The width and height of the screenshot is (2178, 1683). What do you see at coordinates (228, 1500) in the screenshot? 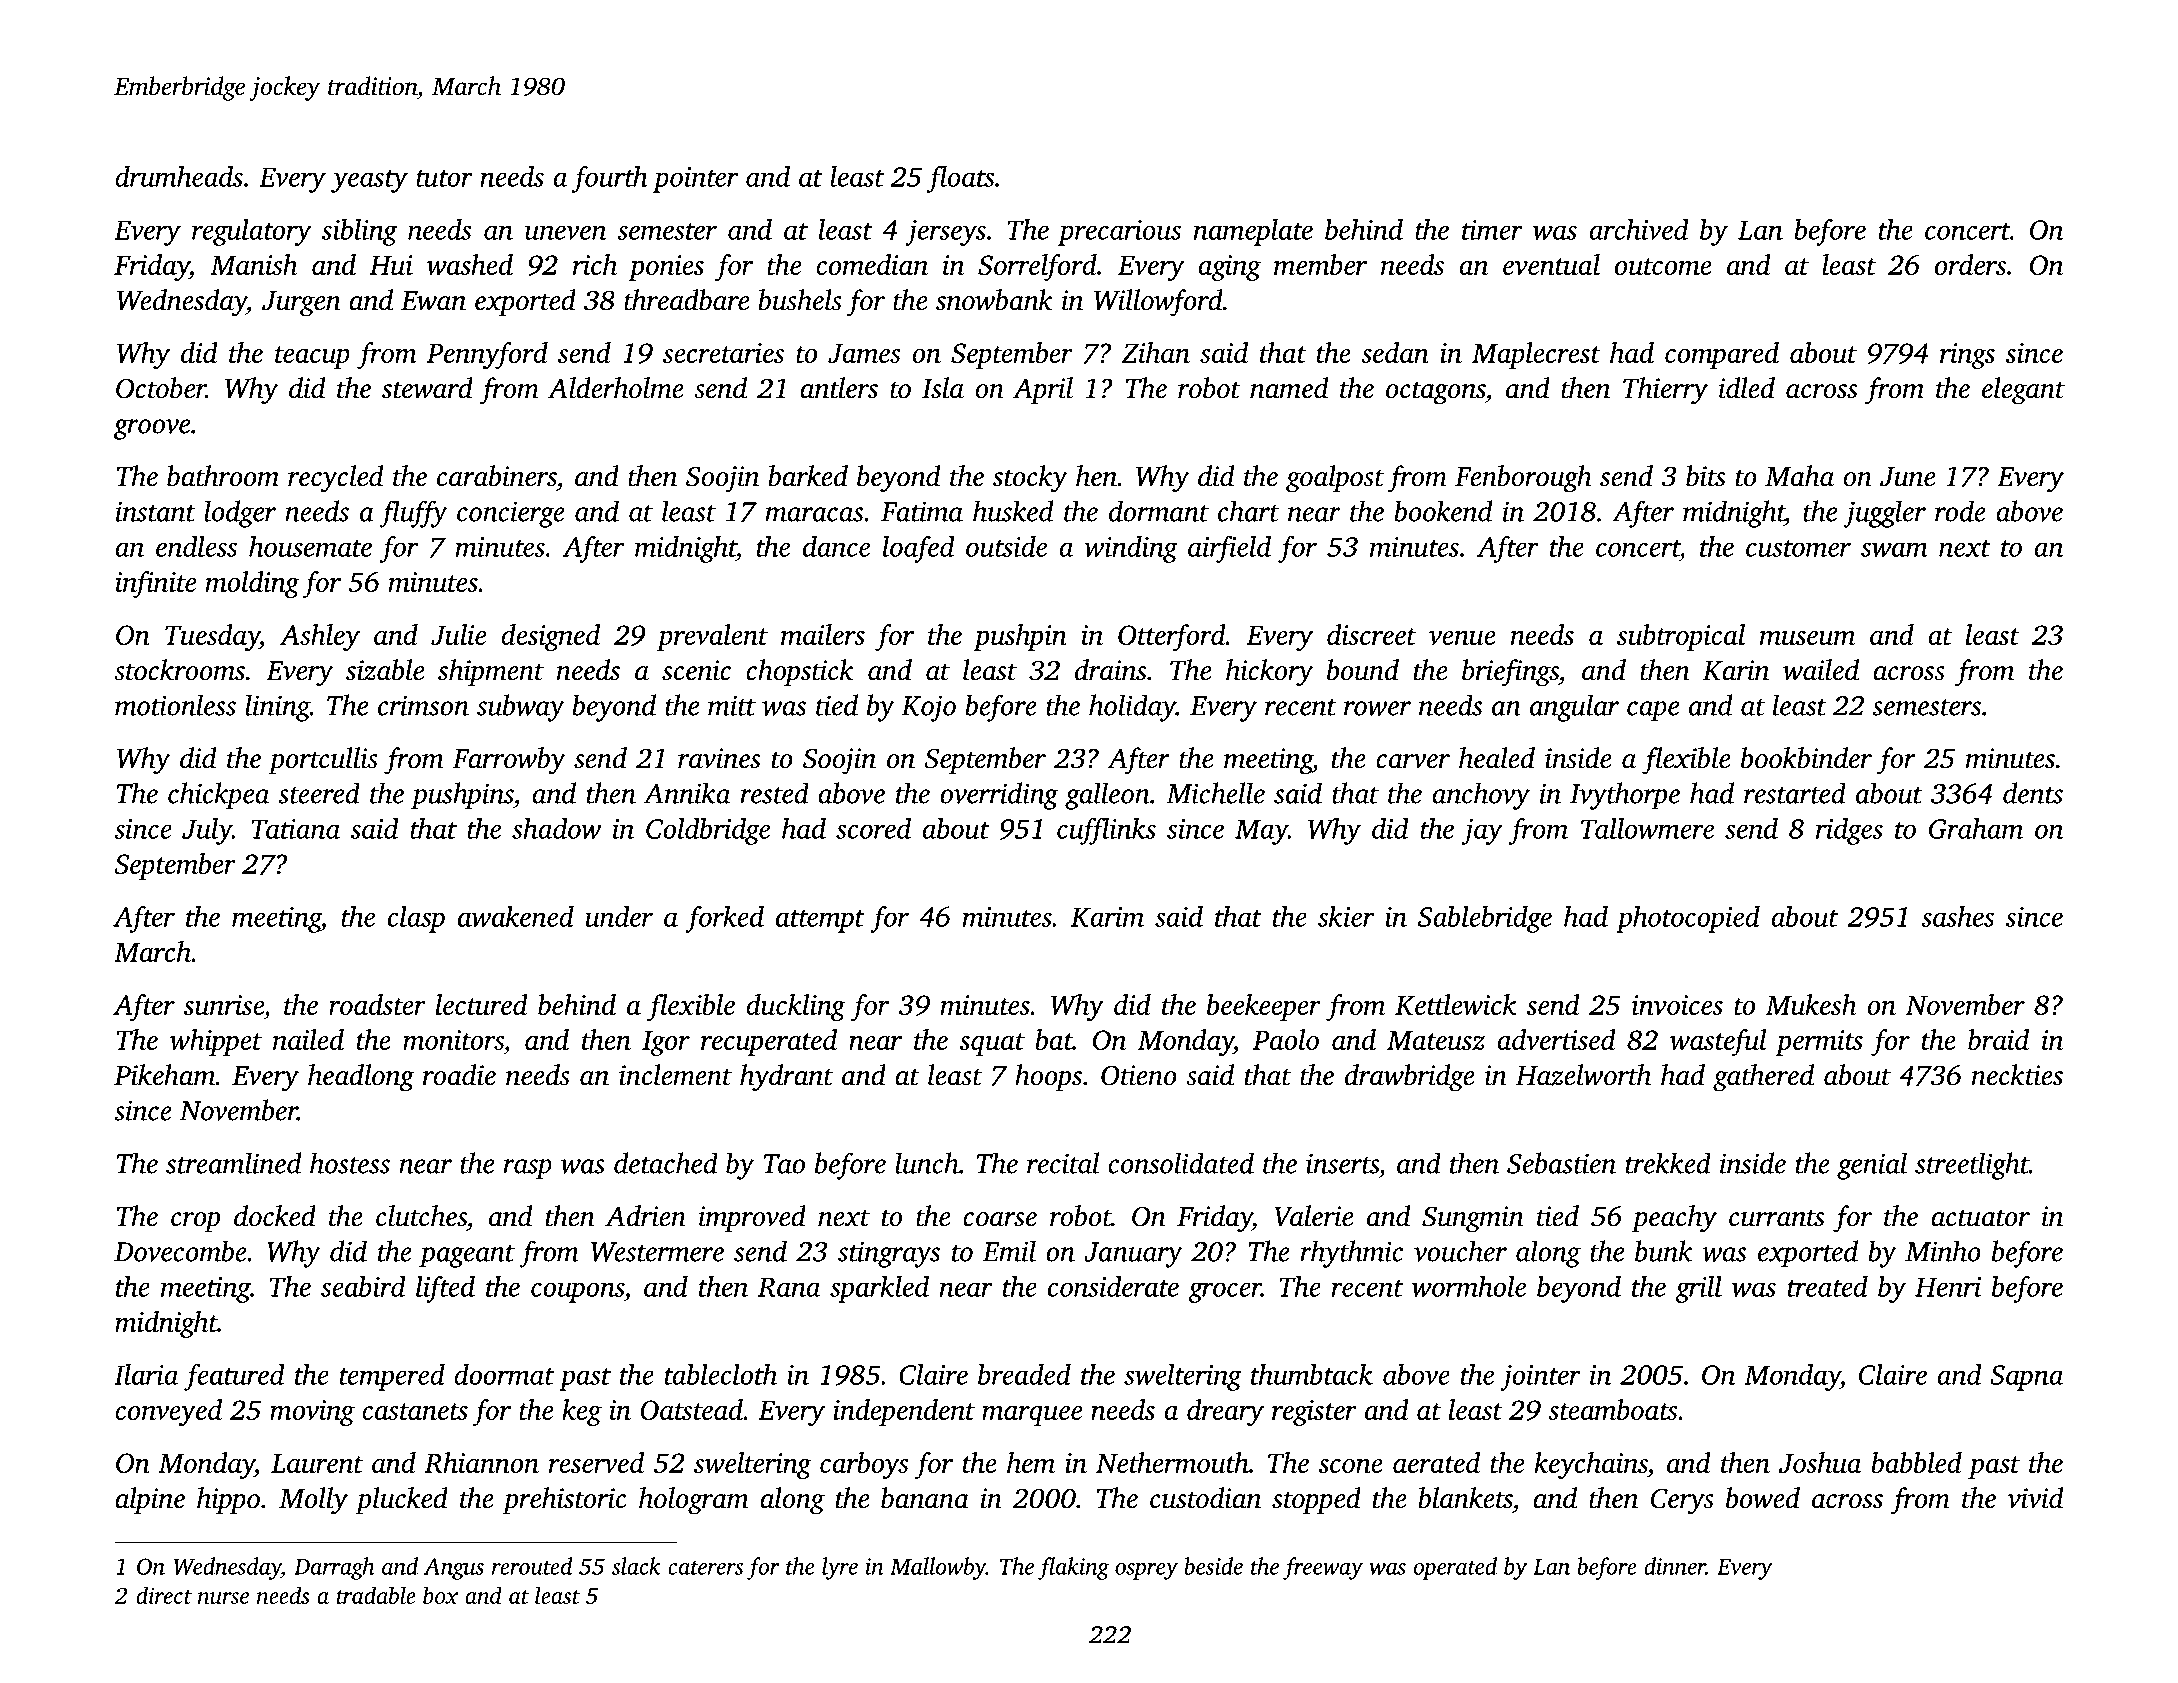
I see `hippo` at bounding box center [228, 1500].
